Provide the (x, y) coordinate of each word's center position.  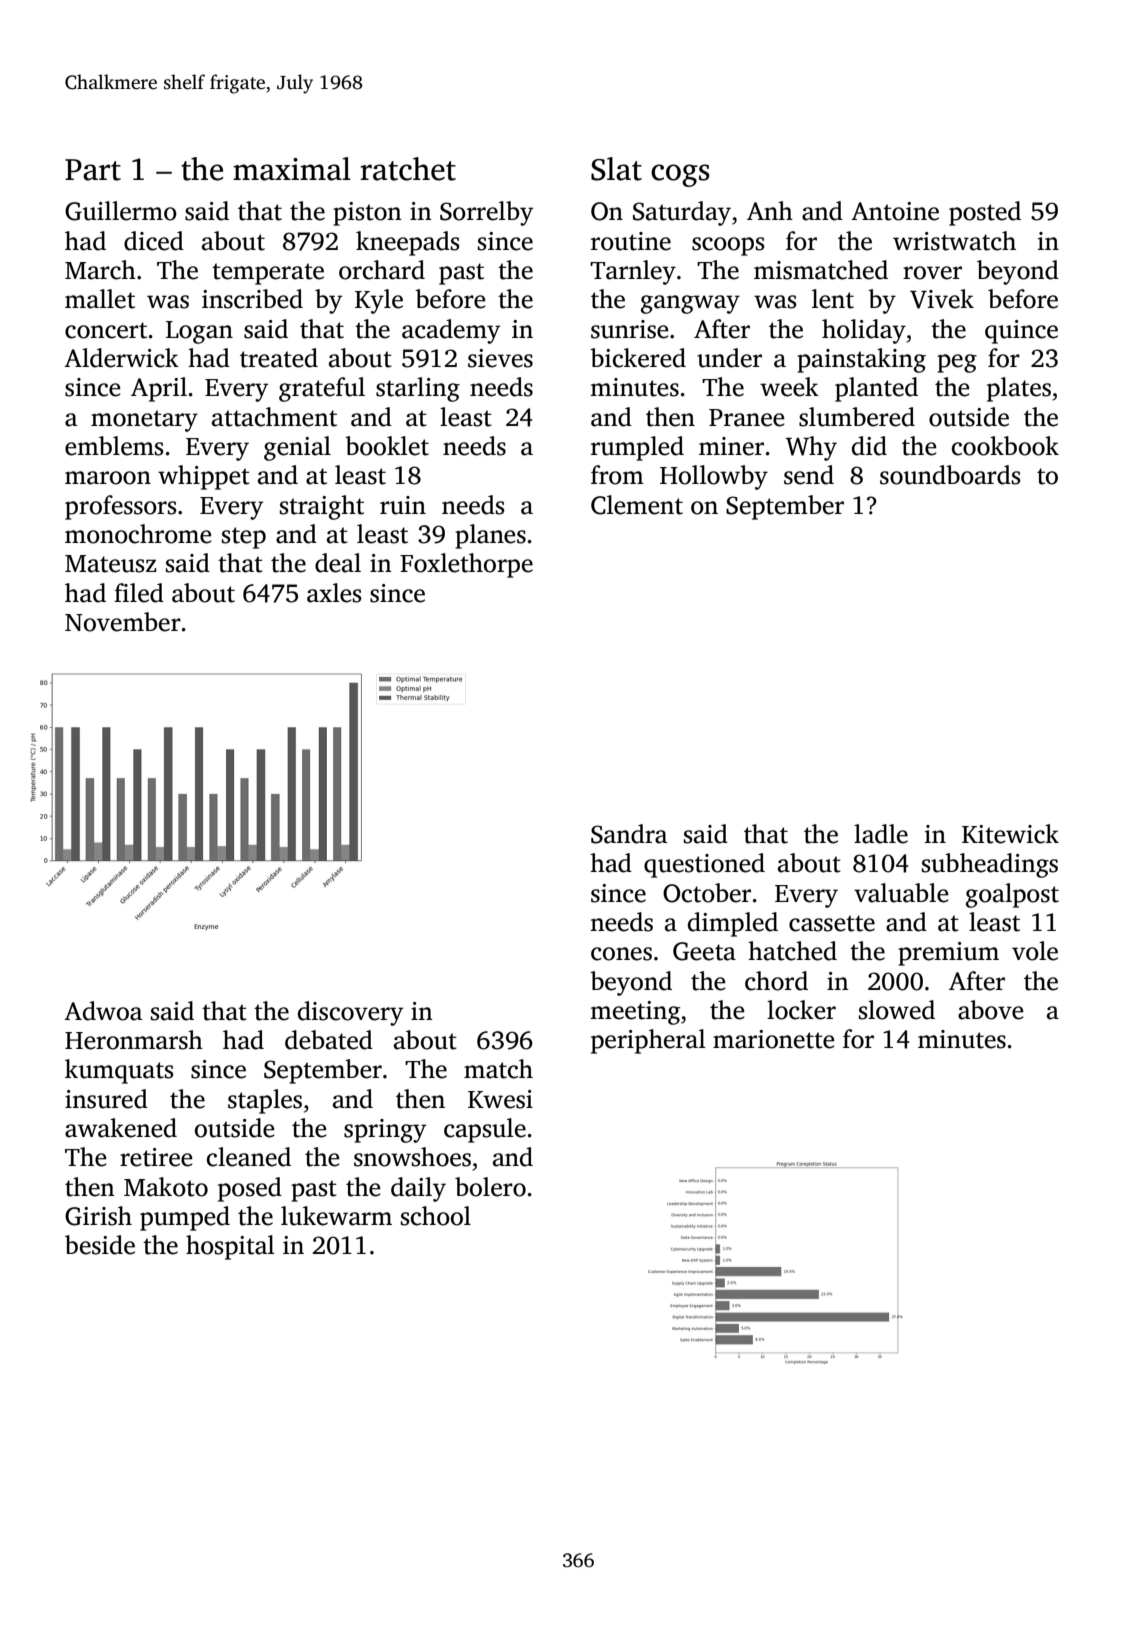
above (991, 1010)
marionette (774, 1039)
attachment (274, 417)
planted (876, 389)
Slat (616, 169)
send (809, 475)
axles (334, 593)
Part (93, 170)
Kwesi (500, 1099)
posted (985, 213)
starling (418, 389)
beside (100, 1245)
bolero (490, 1187)
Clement (637, 505)
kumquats (119, 1071)
